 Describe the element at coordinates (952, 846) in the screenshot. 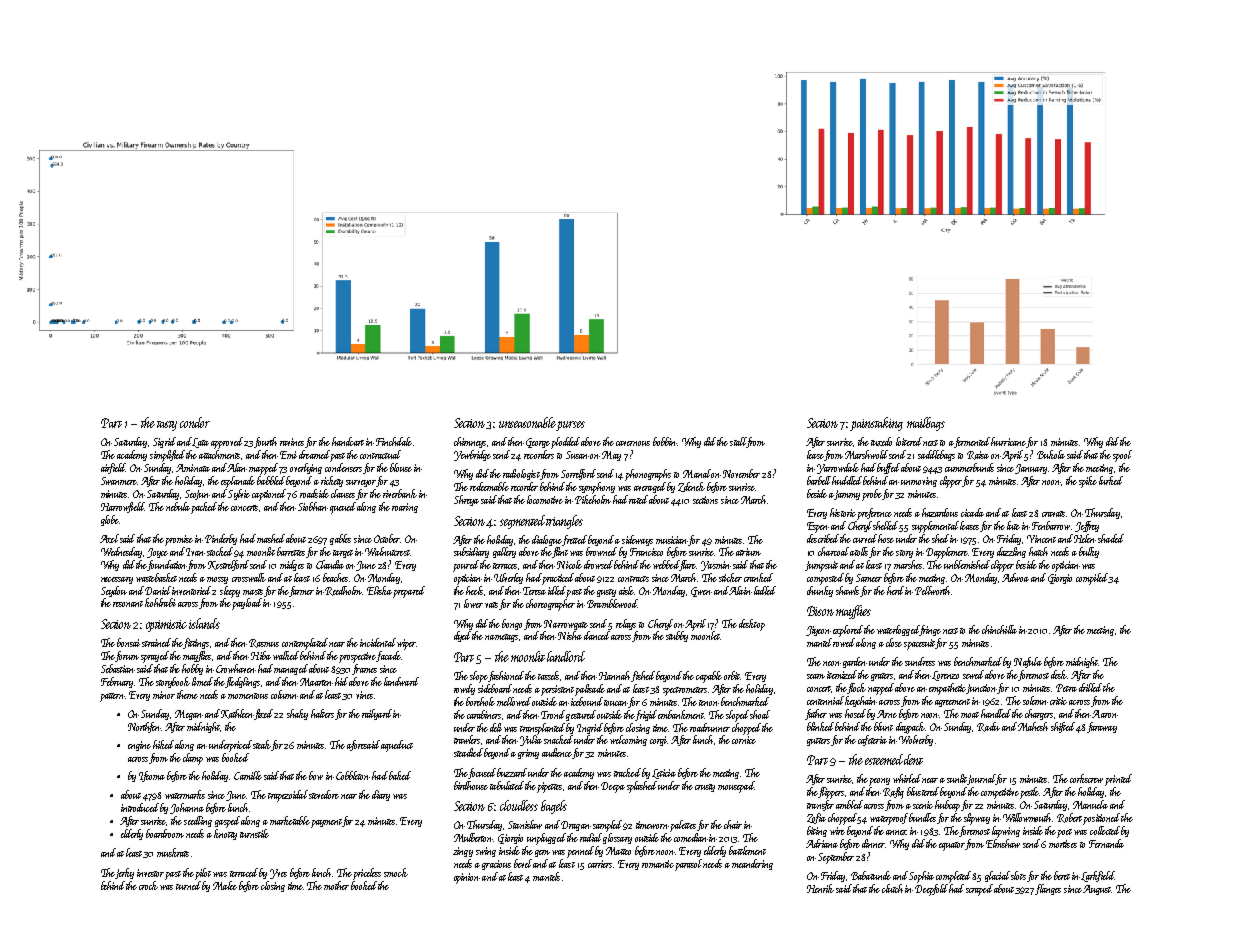

I see `equator` at that location.
